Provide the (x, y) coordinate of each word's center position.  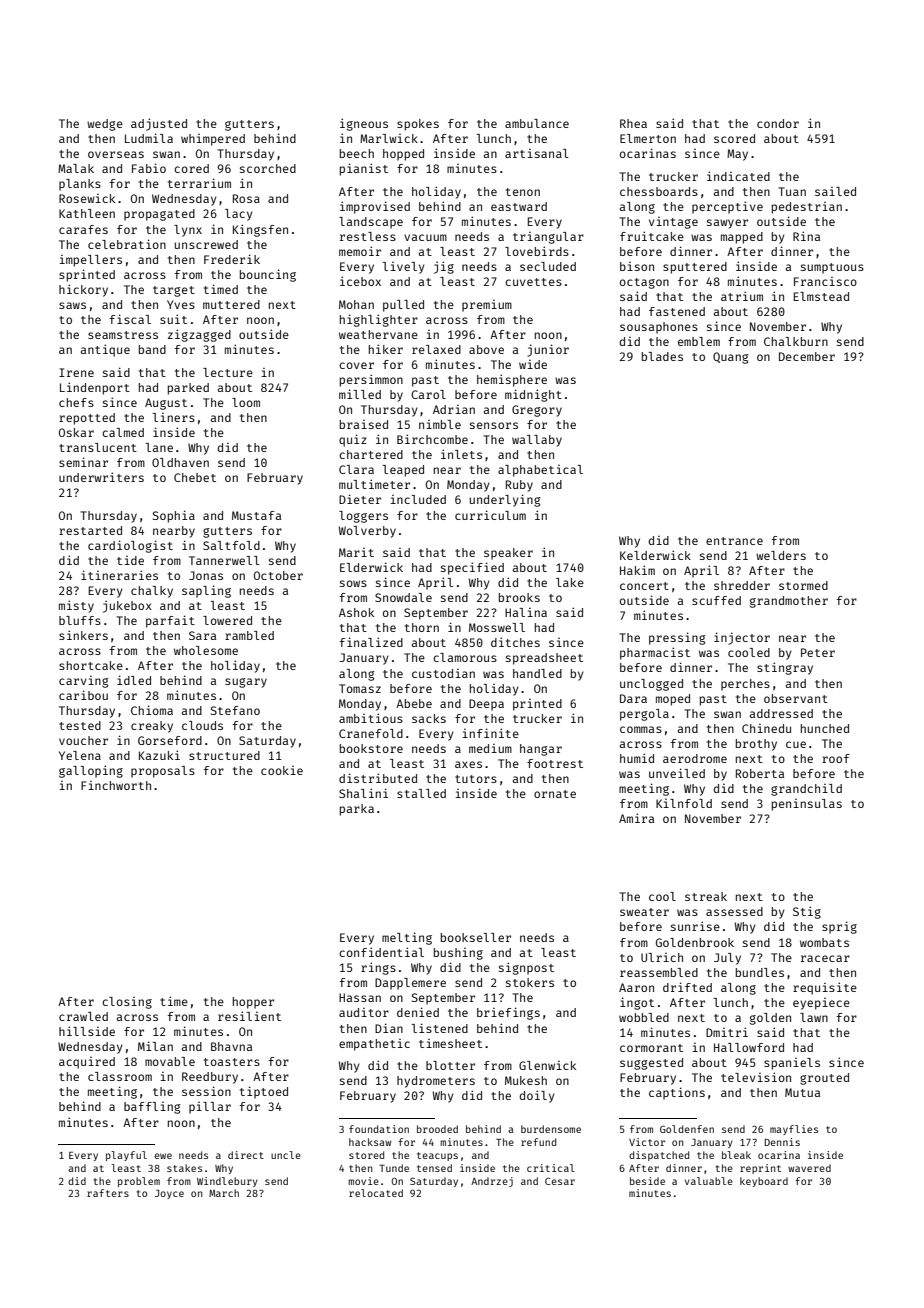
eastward (519, 206)
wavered (809, 1168)
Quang (731, 358)
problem (139, 1182)
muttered (231, 304)
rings (378, 968)
